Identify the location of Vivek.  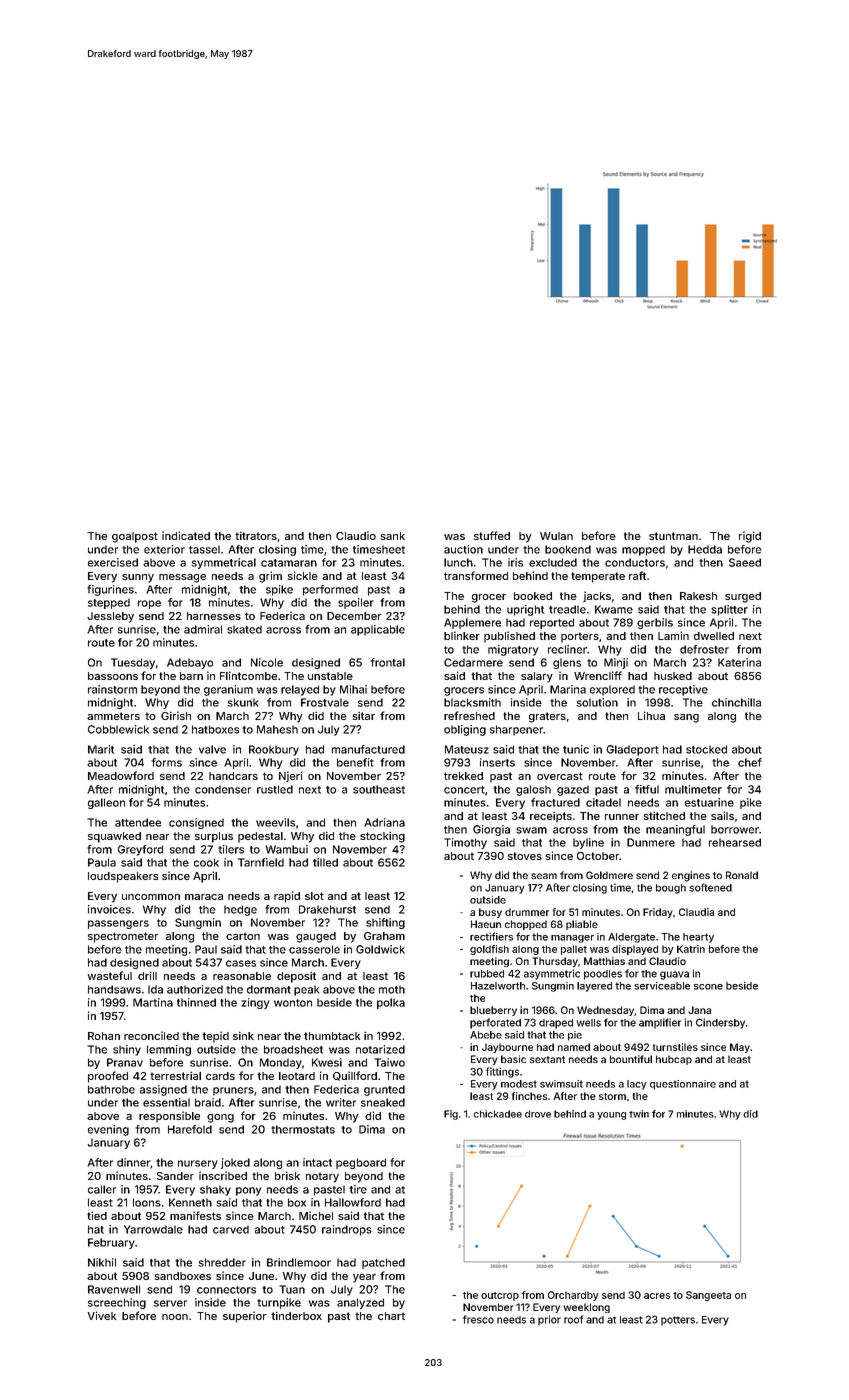
(101, 1315).
